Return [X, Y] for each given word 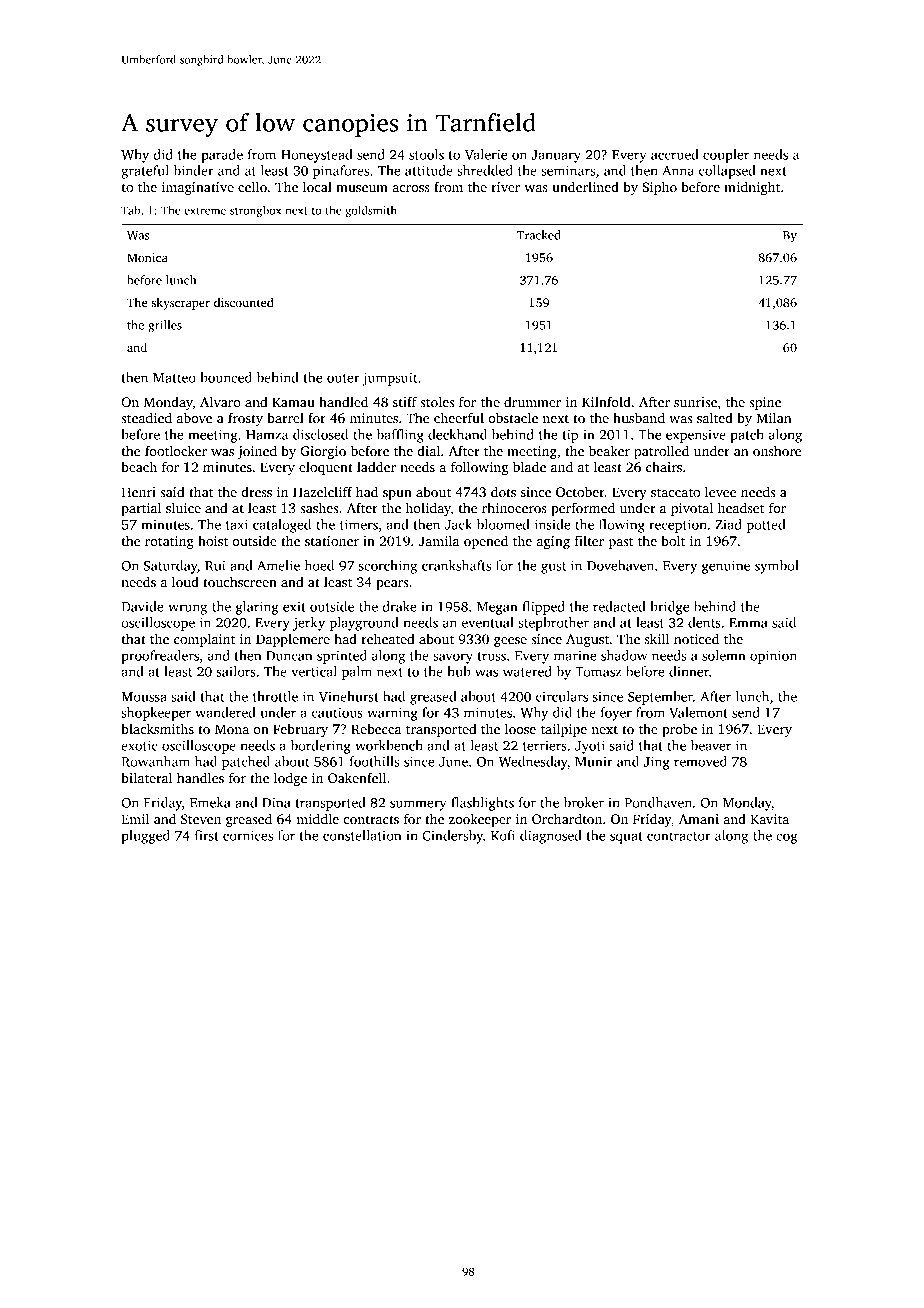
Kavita [769, 819]
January [556, 156]
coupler [726, 156]
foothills [374, 761]
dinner [689, 671]
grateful [145, 172]
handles [200, 777]
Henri [138, 492]
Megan [497, 608]
